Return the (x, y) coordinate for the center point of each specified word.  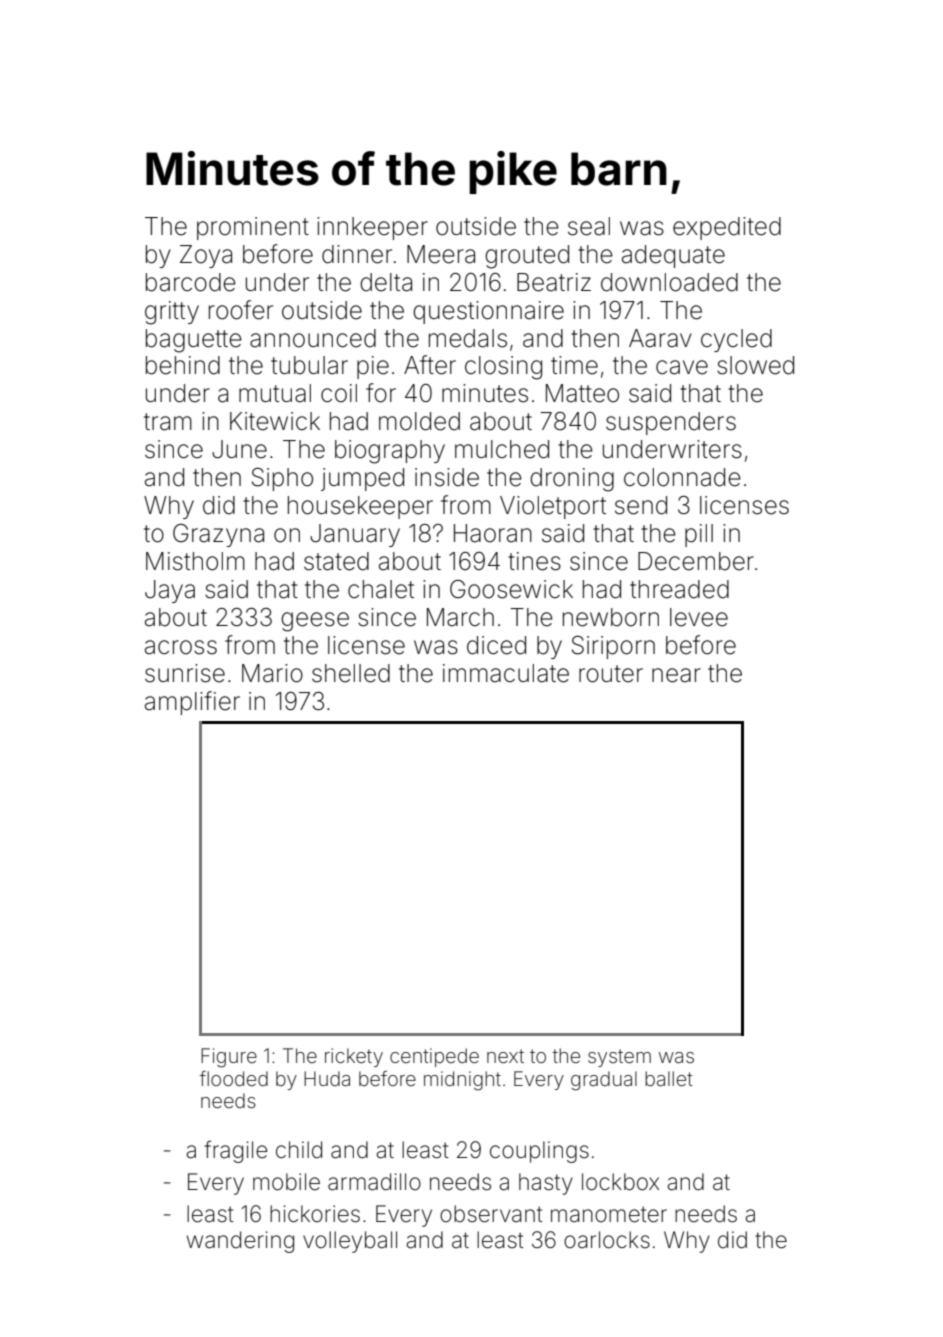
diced (496, 645)
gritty (172, 313)
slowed (755, 365)
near (676, 675)
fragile (235, 1151)
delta (386, 282)
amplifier (192, 703)
